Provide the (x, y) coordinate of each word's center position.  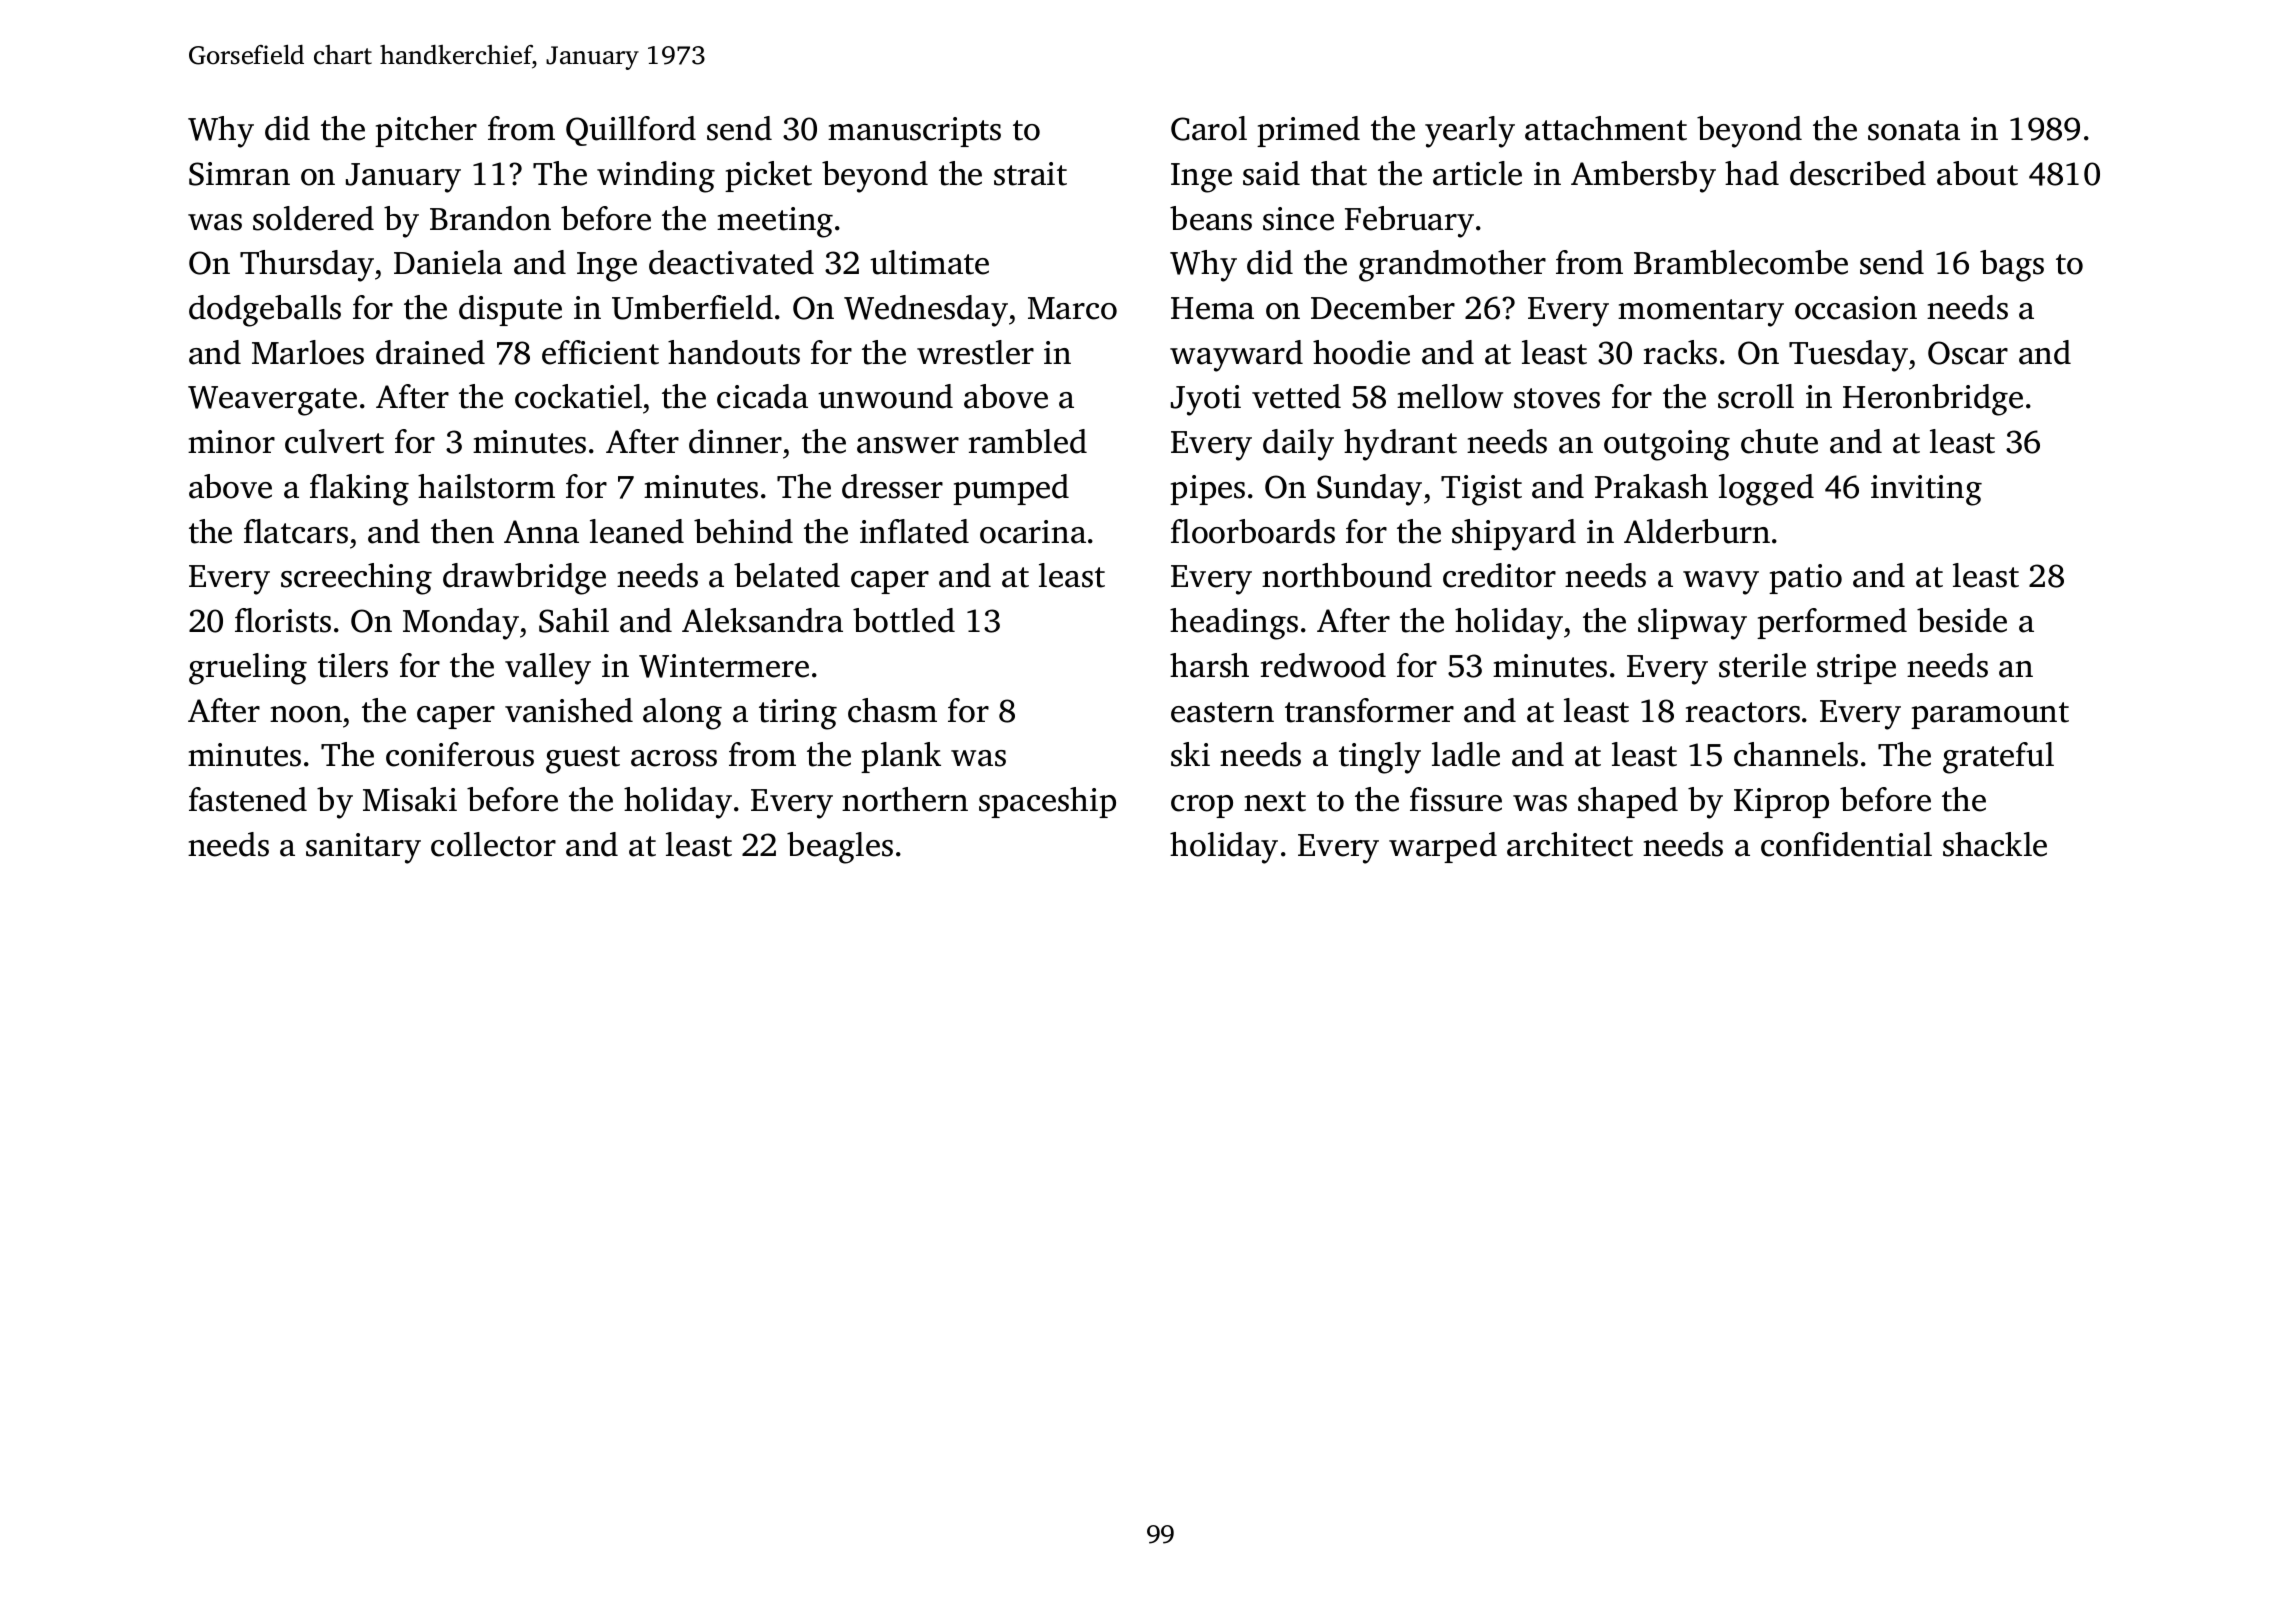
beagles (840, 848)
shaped (1628, 802)
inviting (1926, 490)
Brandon (490, 218)
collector (493, 844)
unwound (885, 396)
